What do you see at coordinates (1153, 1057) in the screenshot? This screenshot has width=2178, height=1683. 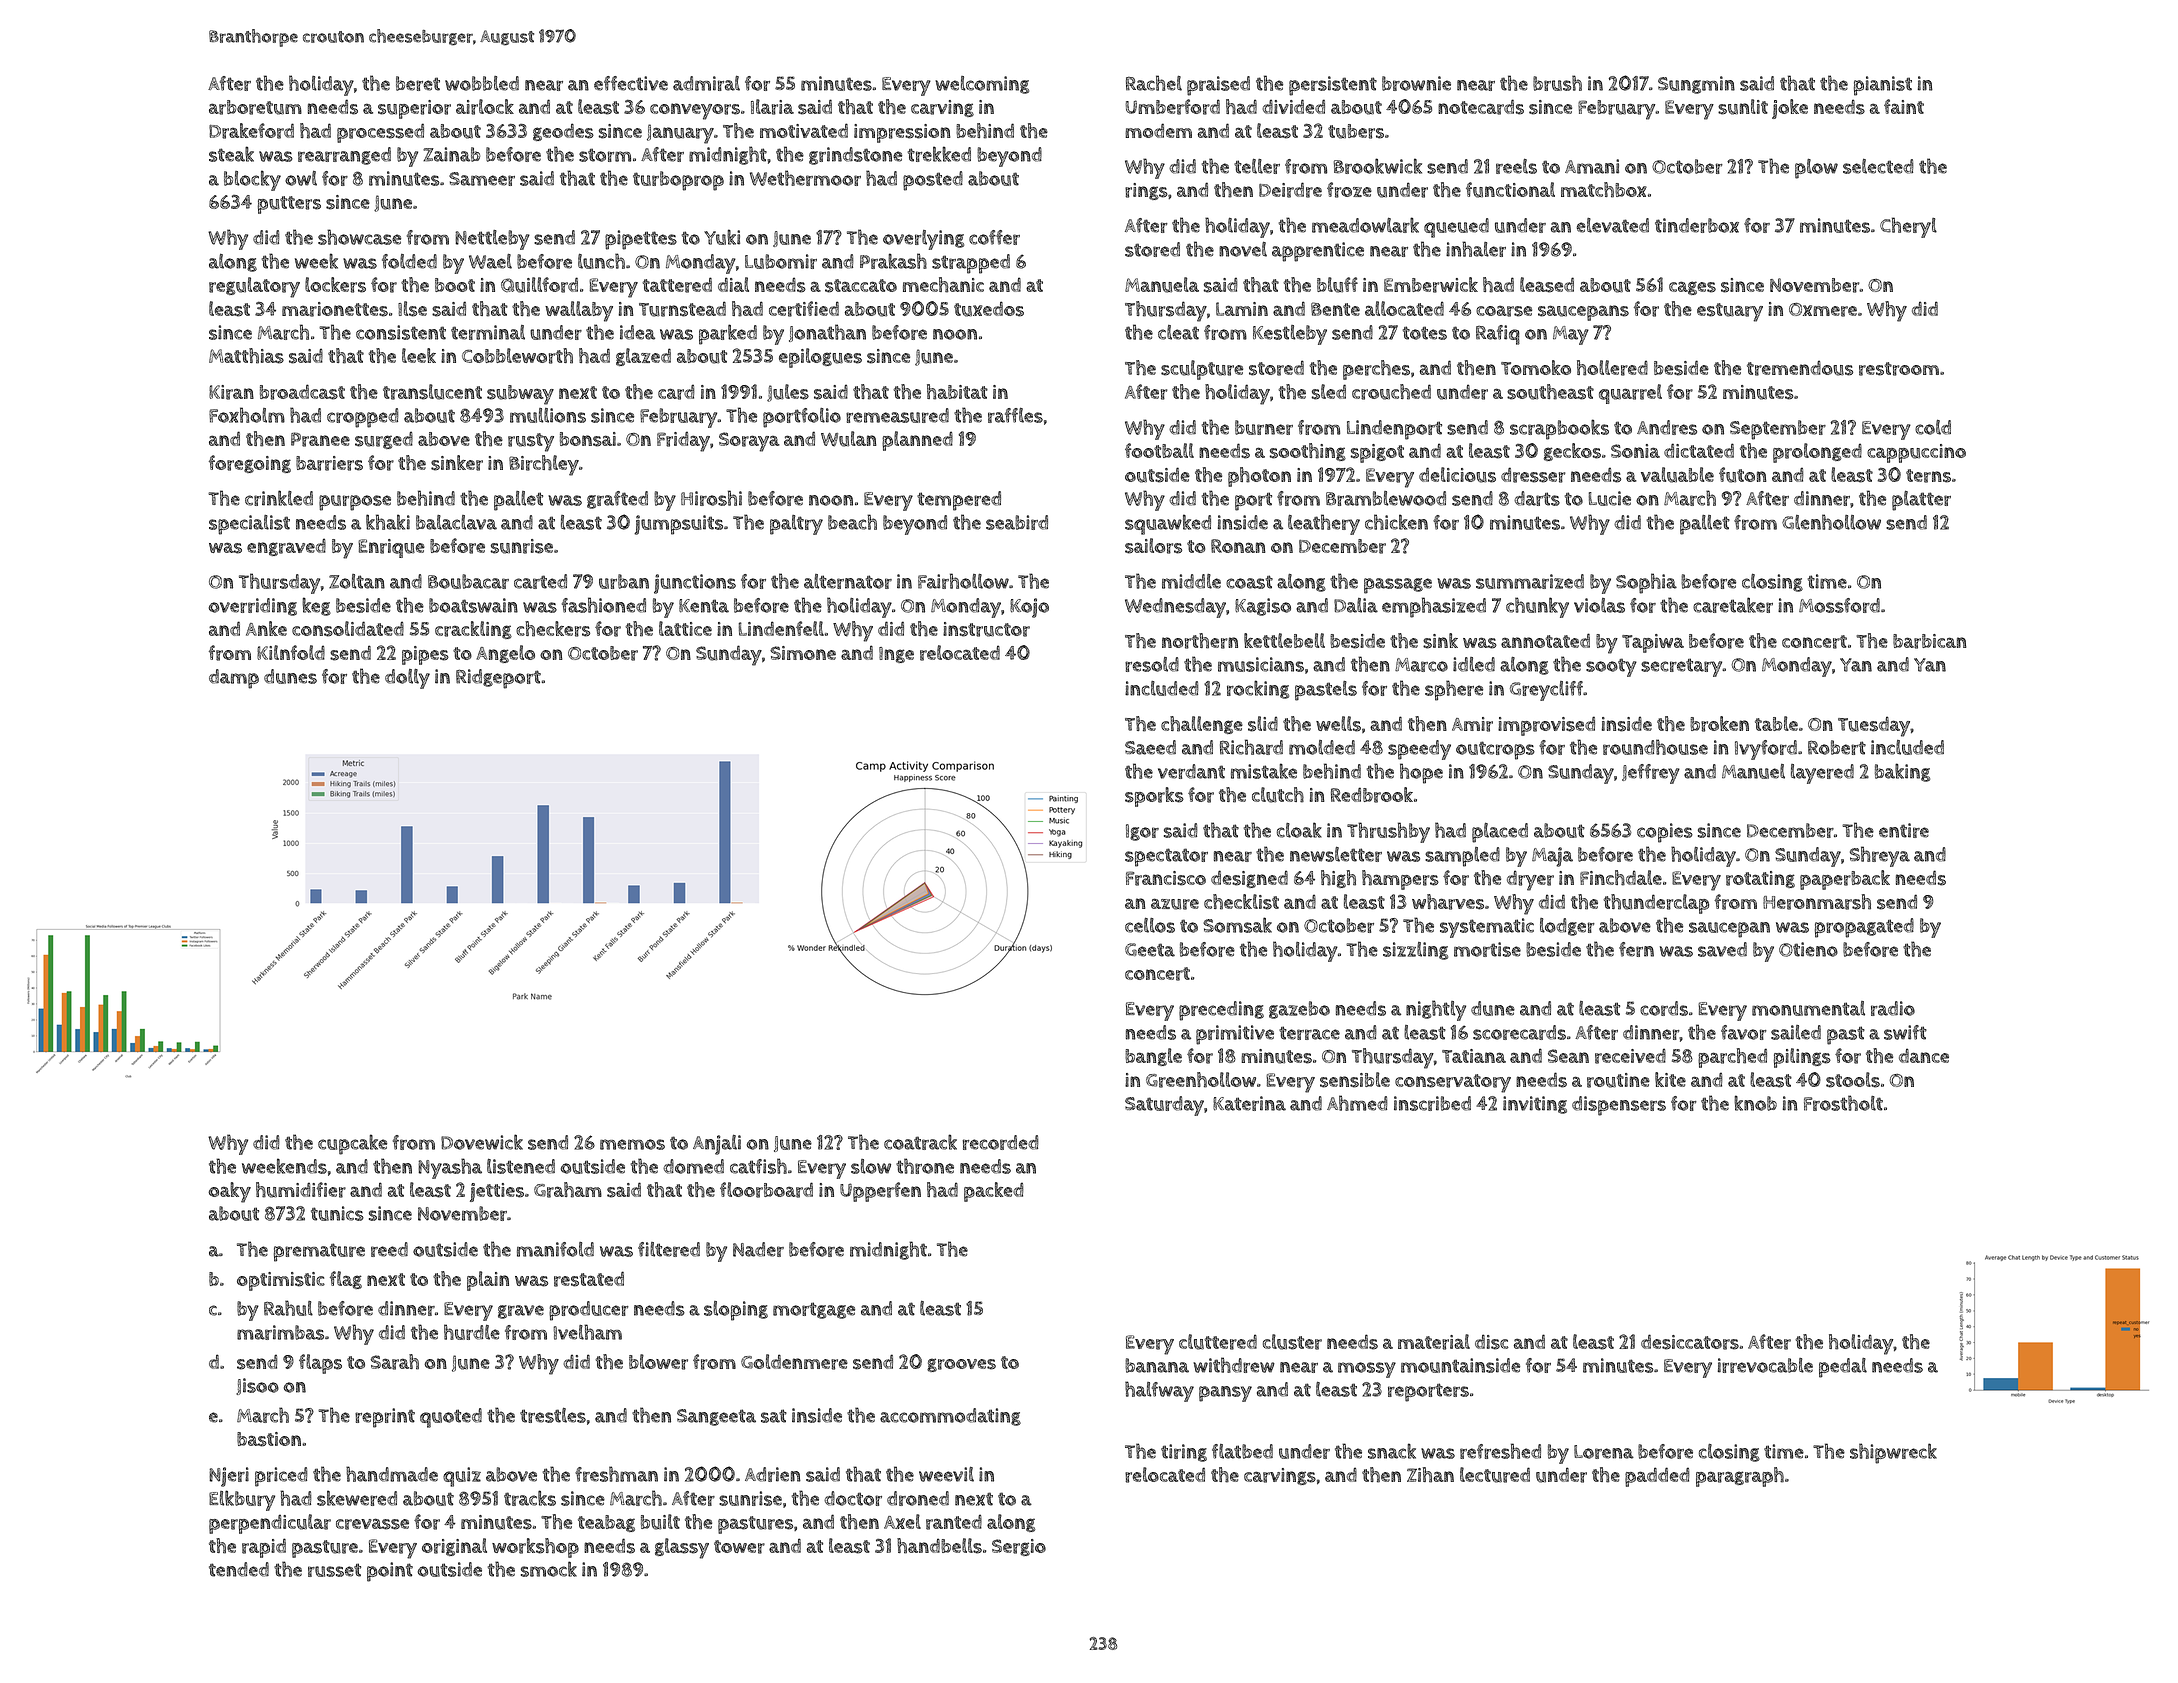 I see `bangle` at bounding box center [1153, 1057].
